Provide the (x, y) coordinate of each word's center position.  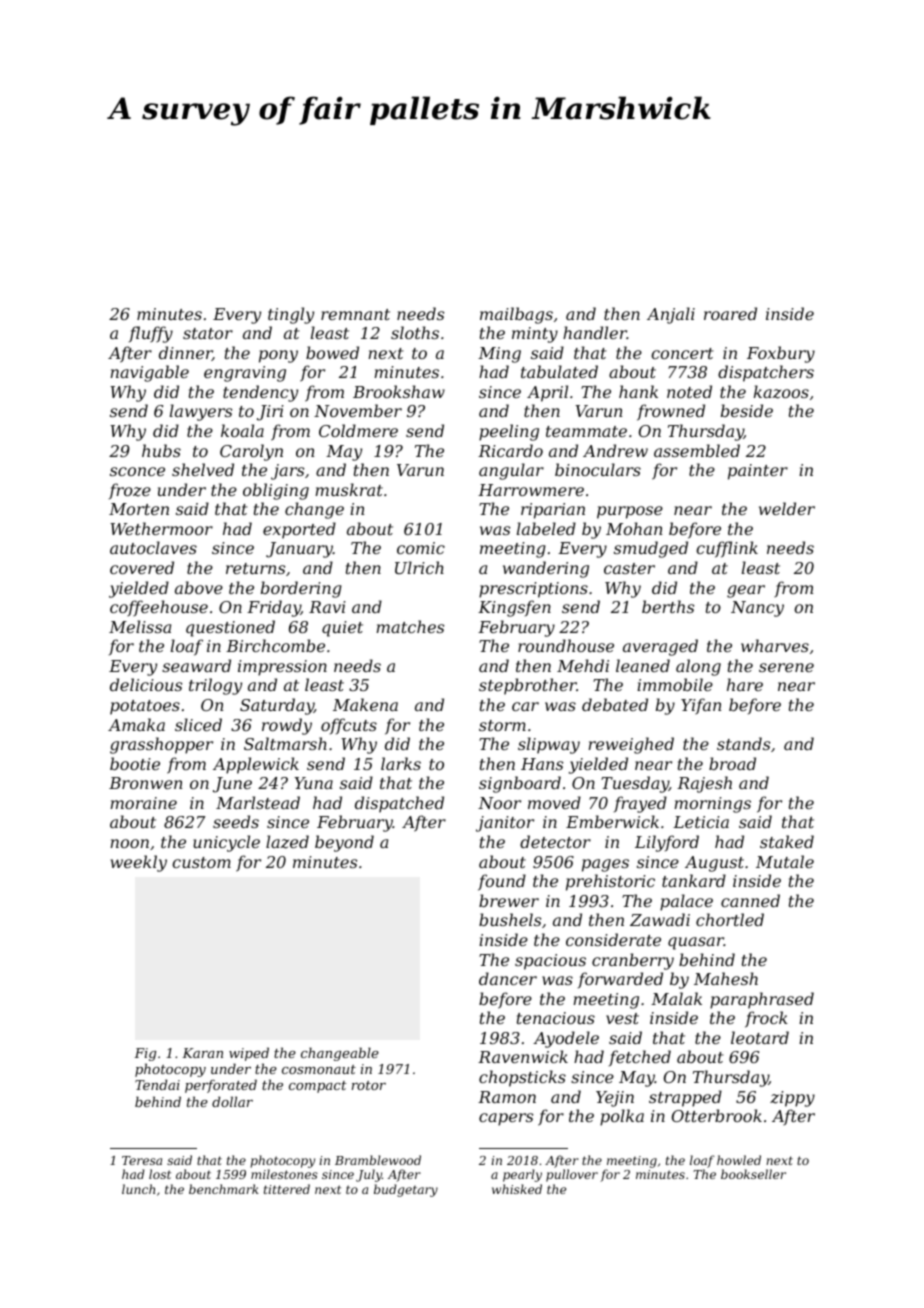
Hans (542, 764)
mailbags (516, 315)
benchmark (224, 1189)
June (232, 785)
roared (730, 313)
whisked (517, 1189)
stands (743, 743)
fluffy (151, 334)
